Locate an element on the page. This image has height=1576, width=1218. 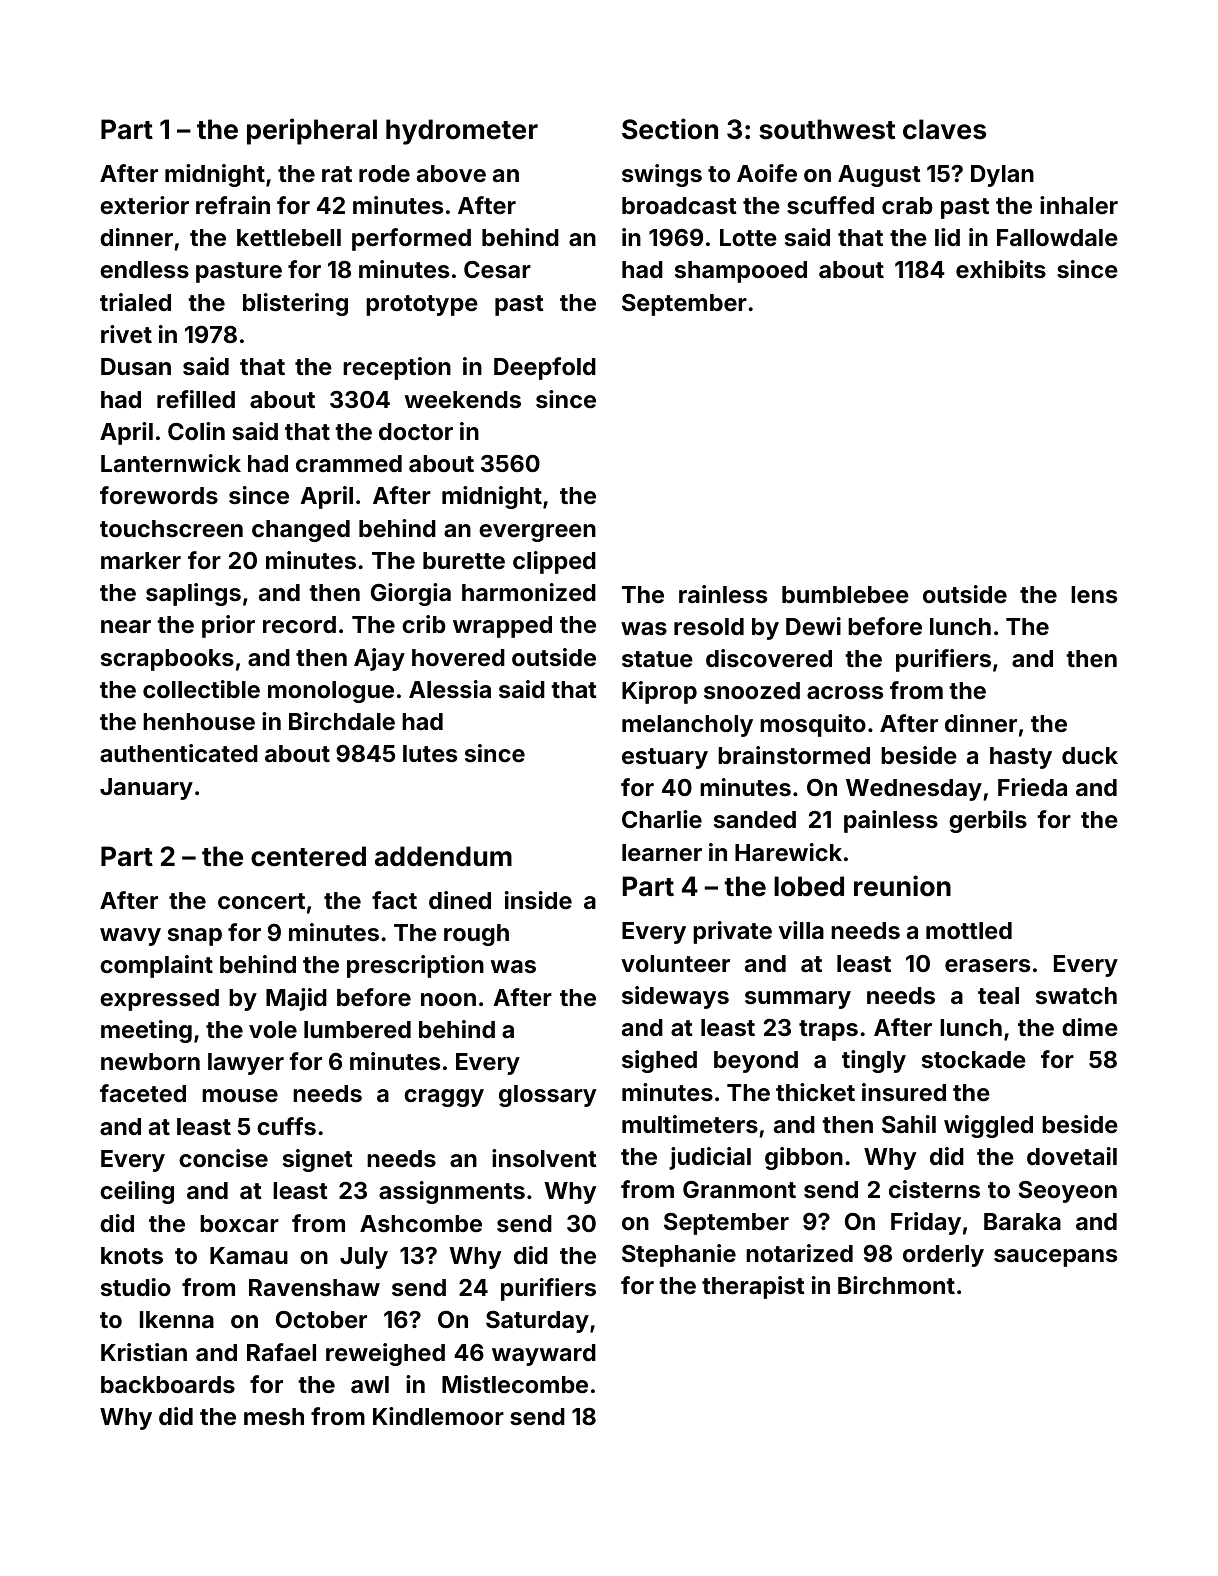
lens is located at coordinates (1094, 594).
